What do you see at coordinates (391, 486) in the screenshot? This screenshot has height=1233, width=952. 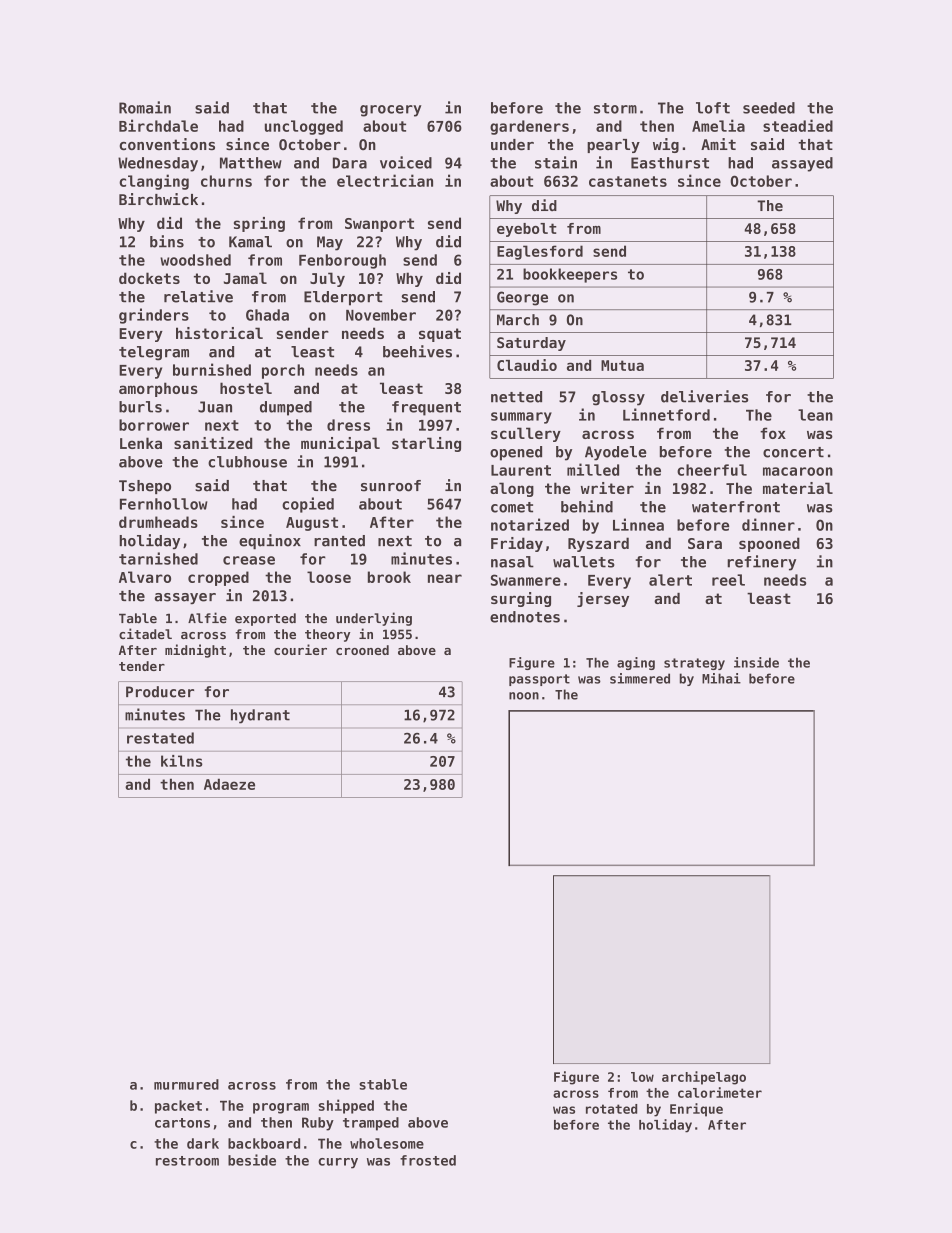 I see `sunroof` at bounding box center [391, 486].
